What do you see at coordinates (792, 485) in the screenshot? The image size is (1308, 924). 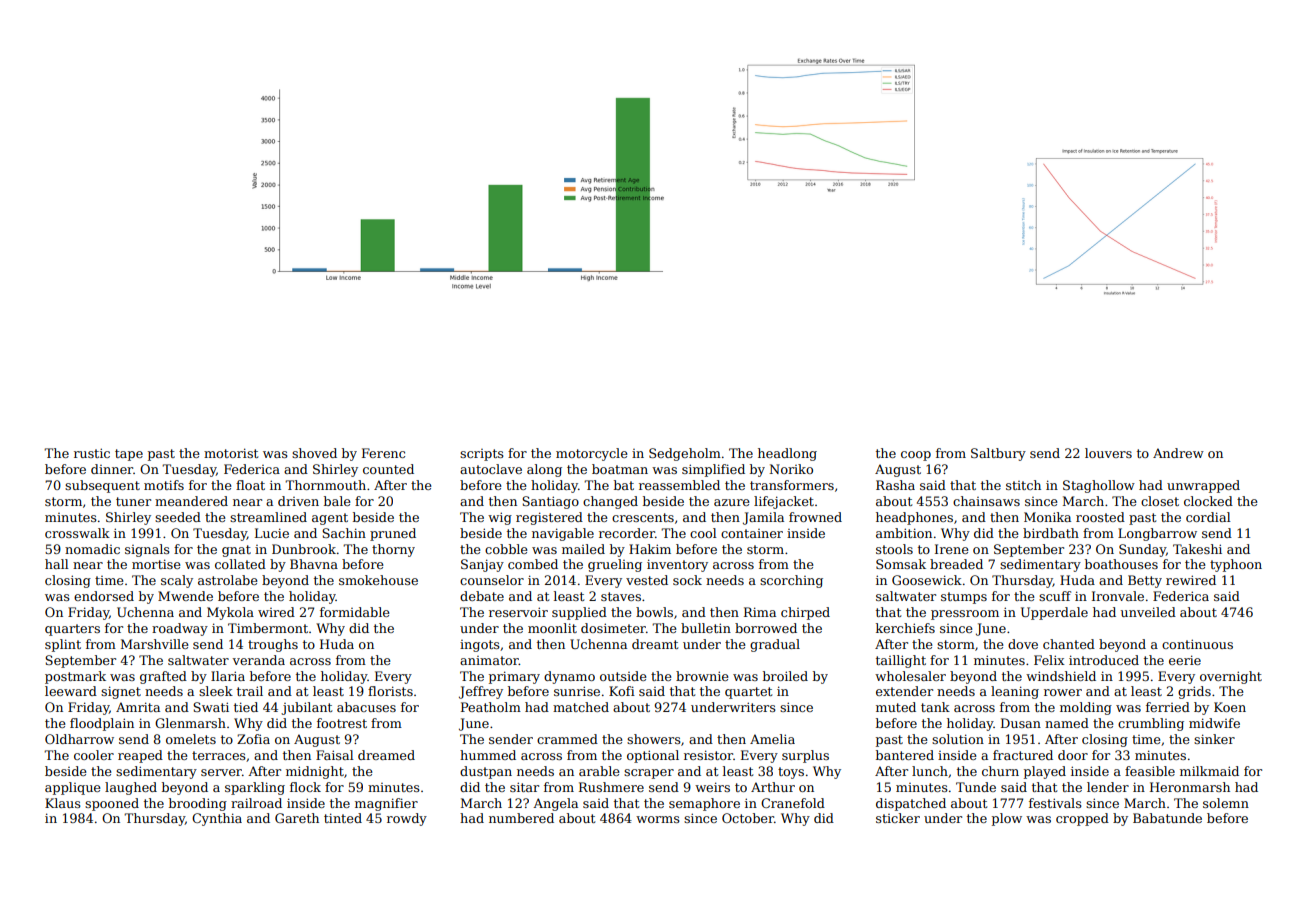 I see `transformers` at bounding box center [792, 485].
